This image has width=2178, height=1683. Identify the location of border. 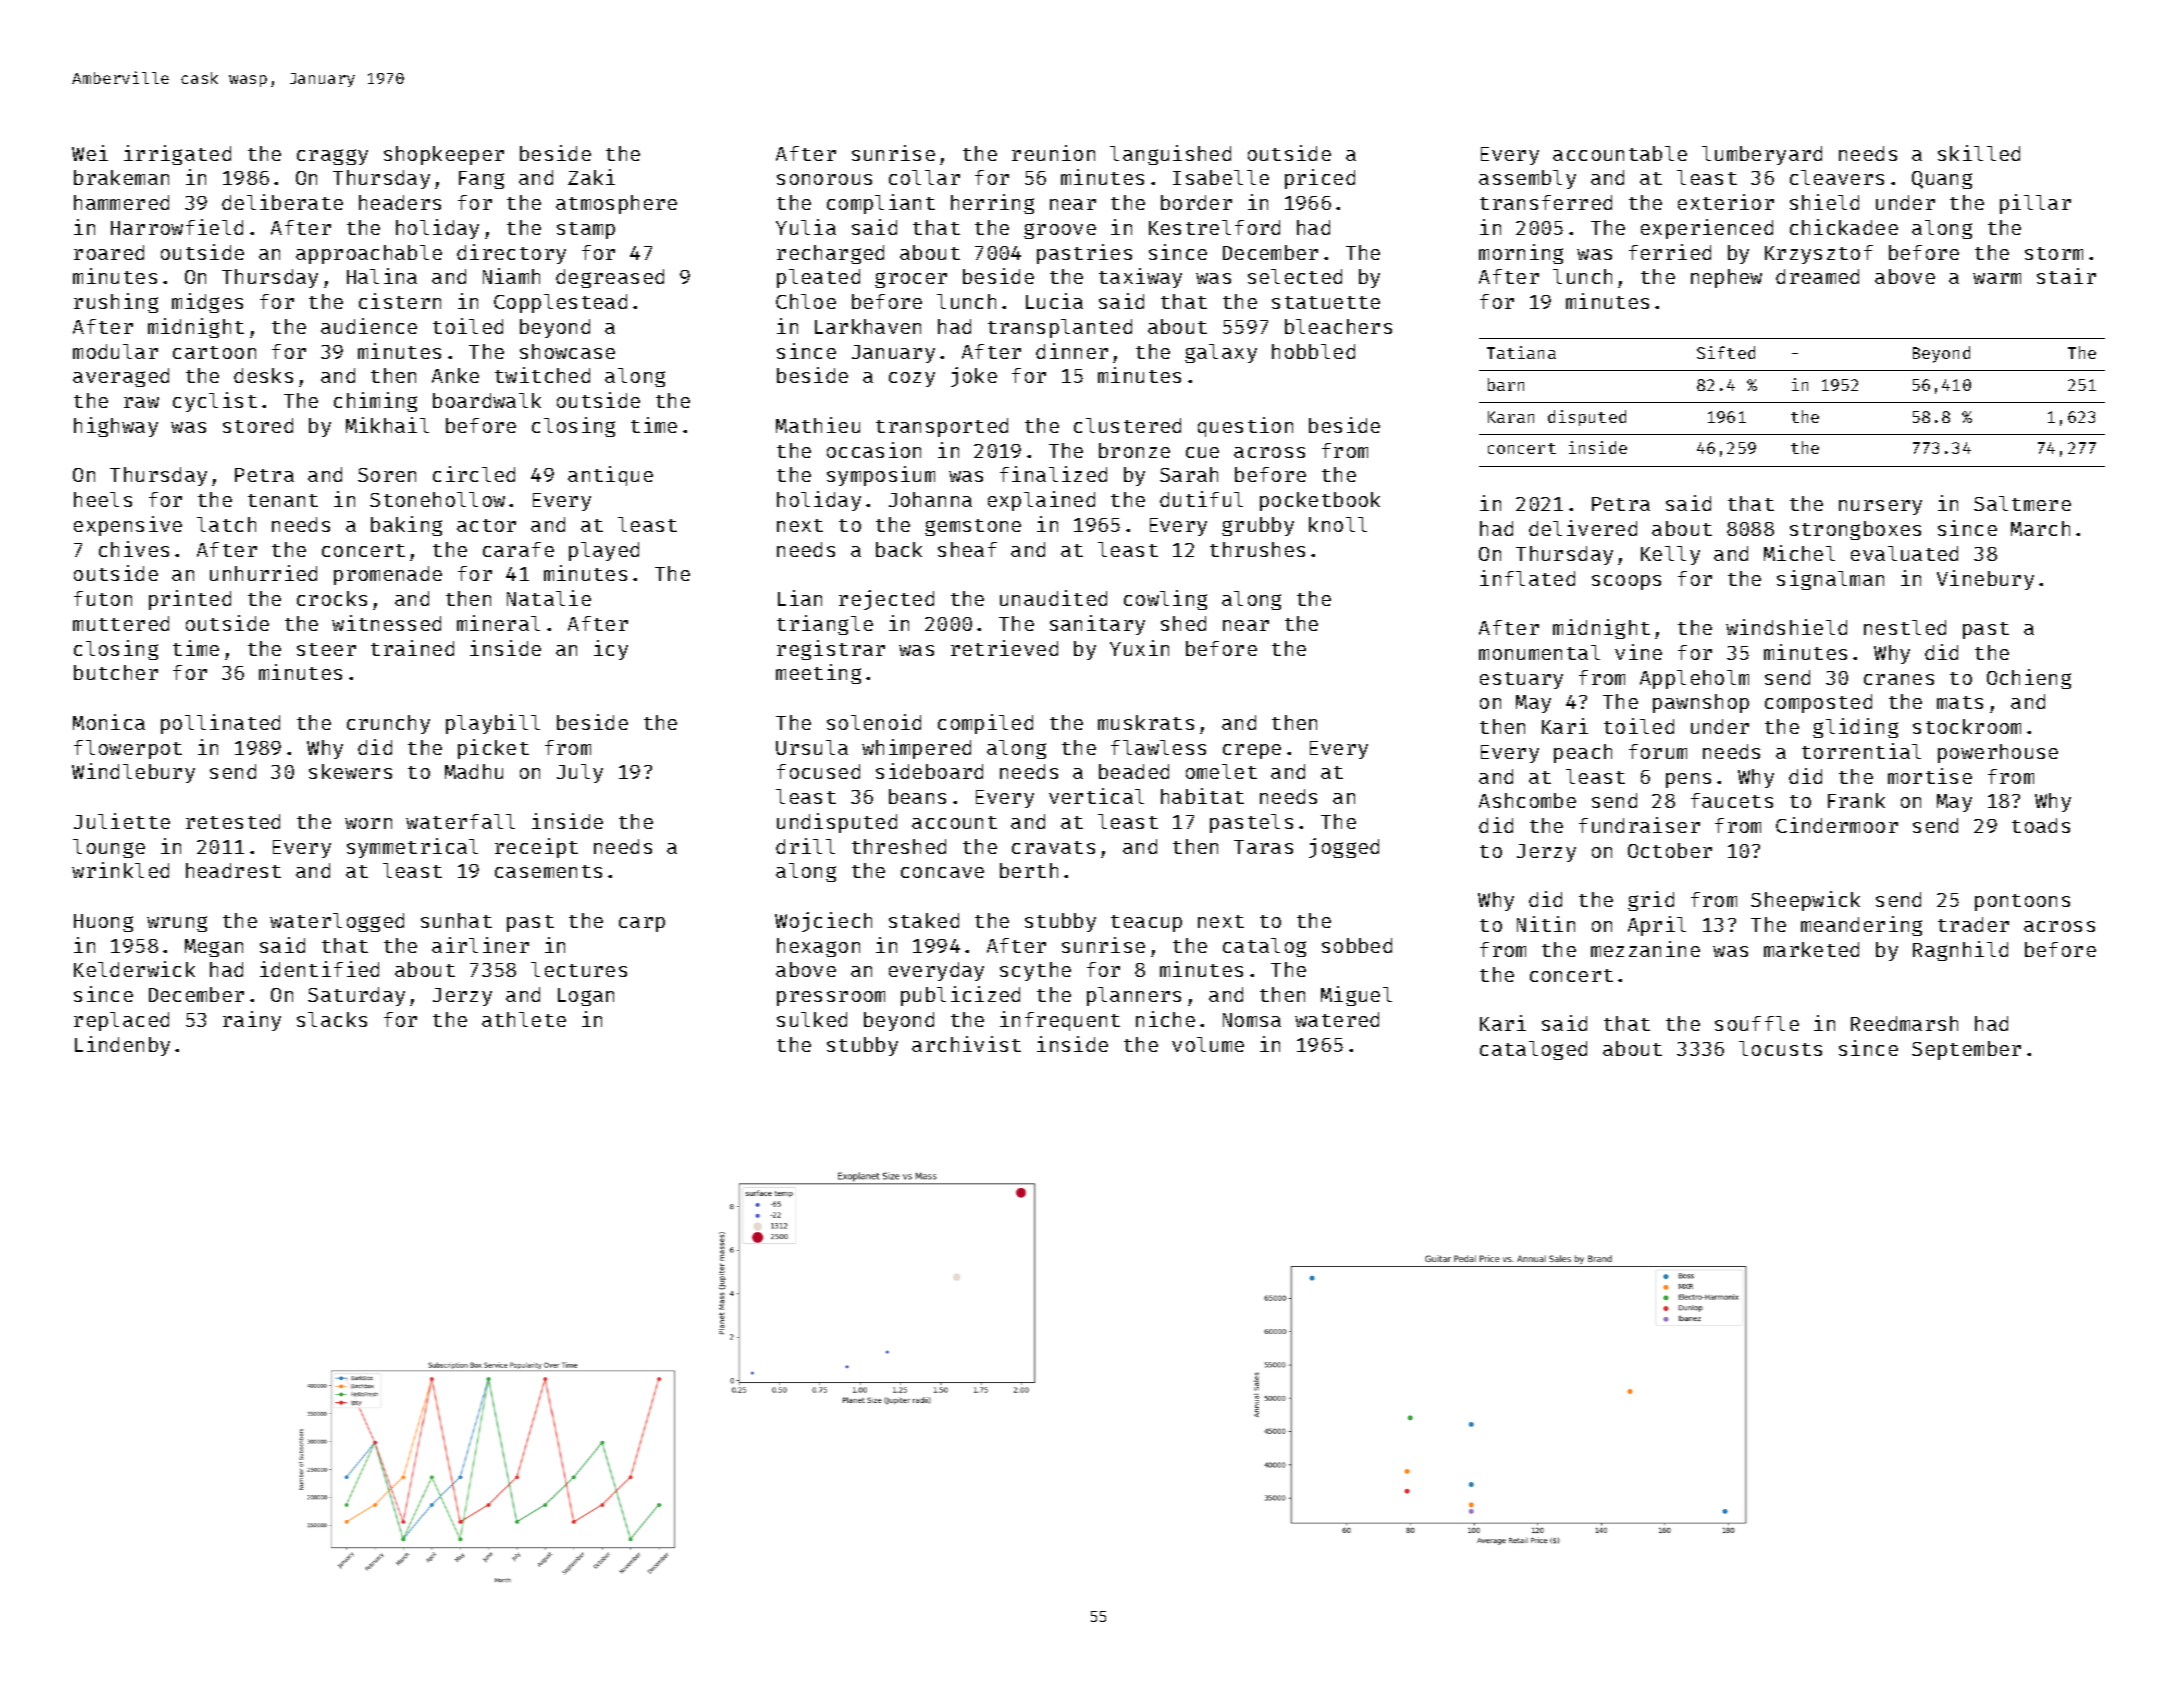
(1196, 202).
